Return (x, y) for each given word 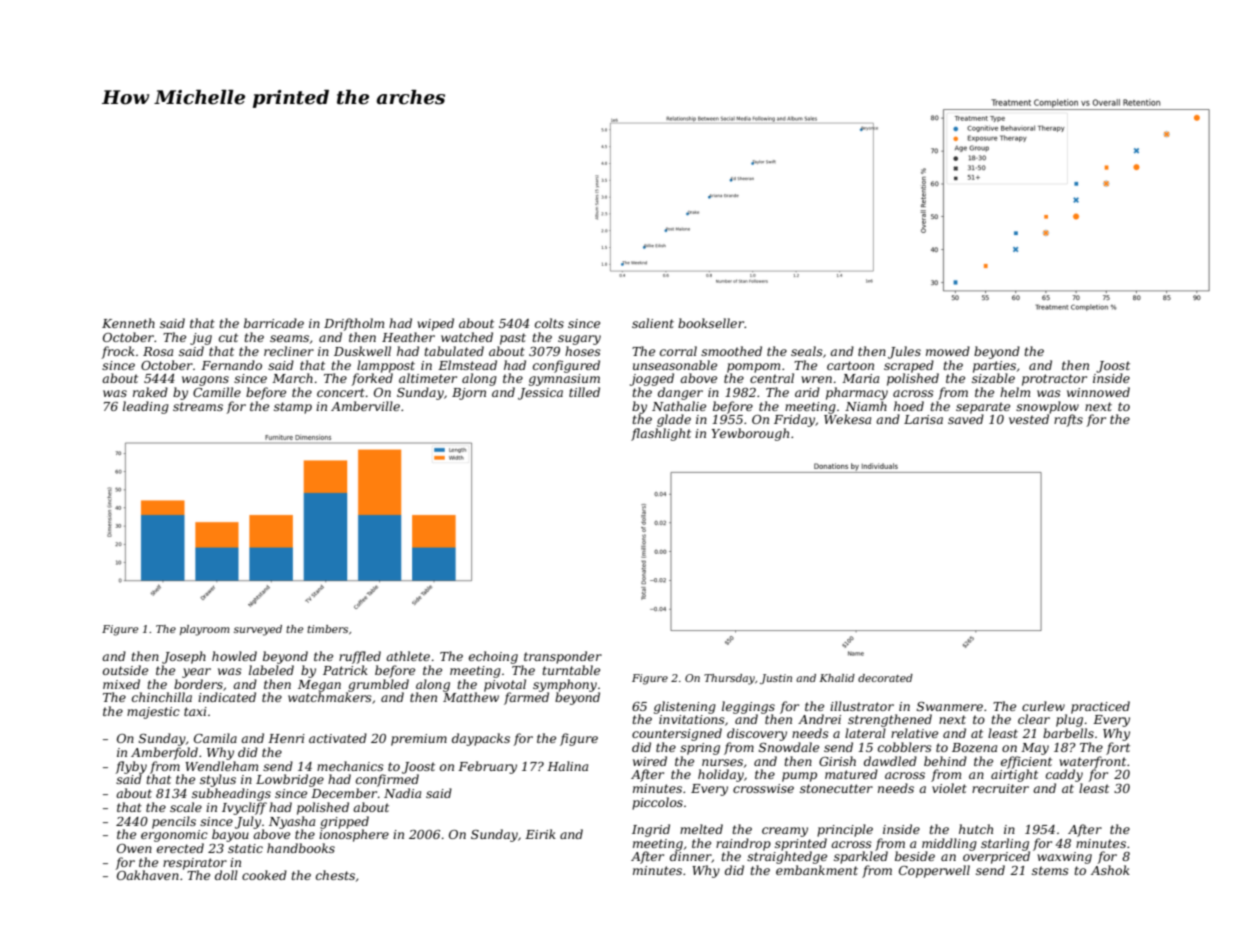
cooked (264, 875)
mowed (948, 351)
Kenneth (128, 323)
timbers (327, 629)
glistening (685, 707)
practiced (1100, 707)
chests (335, 875)
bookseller (711, 323)
